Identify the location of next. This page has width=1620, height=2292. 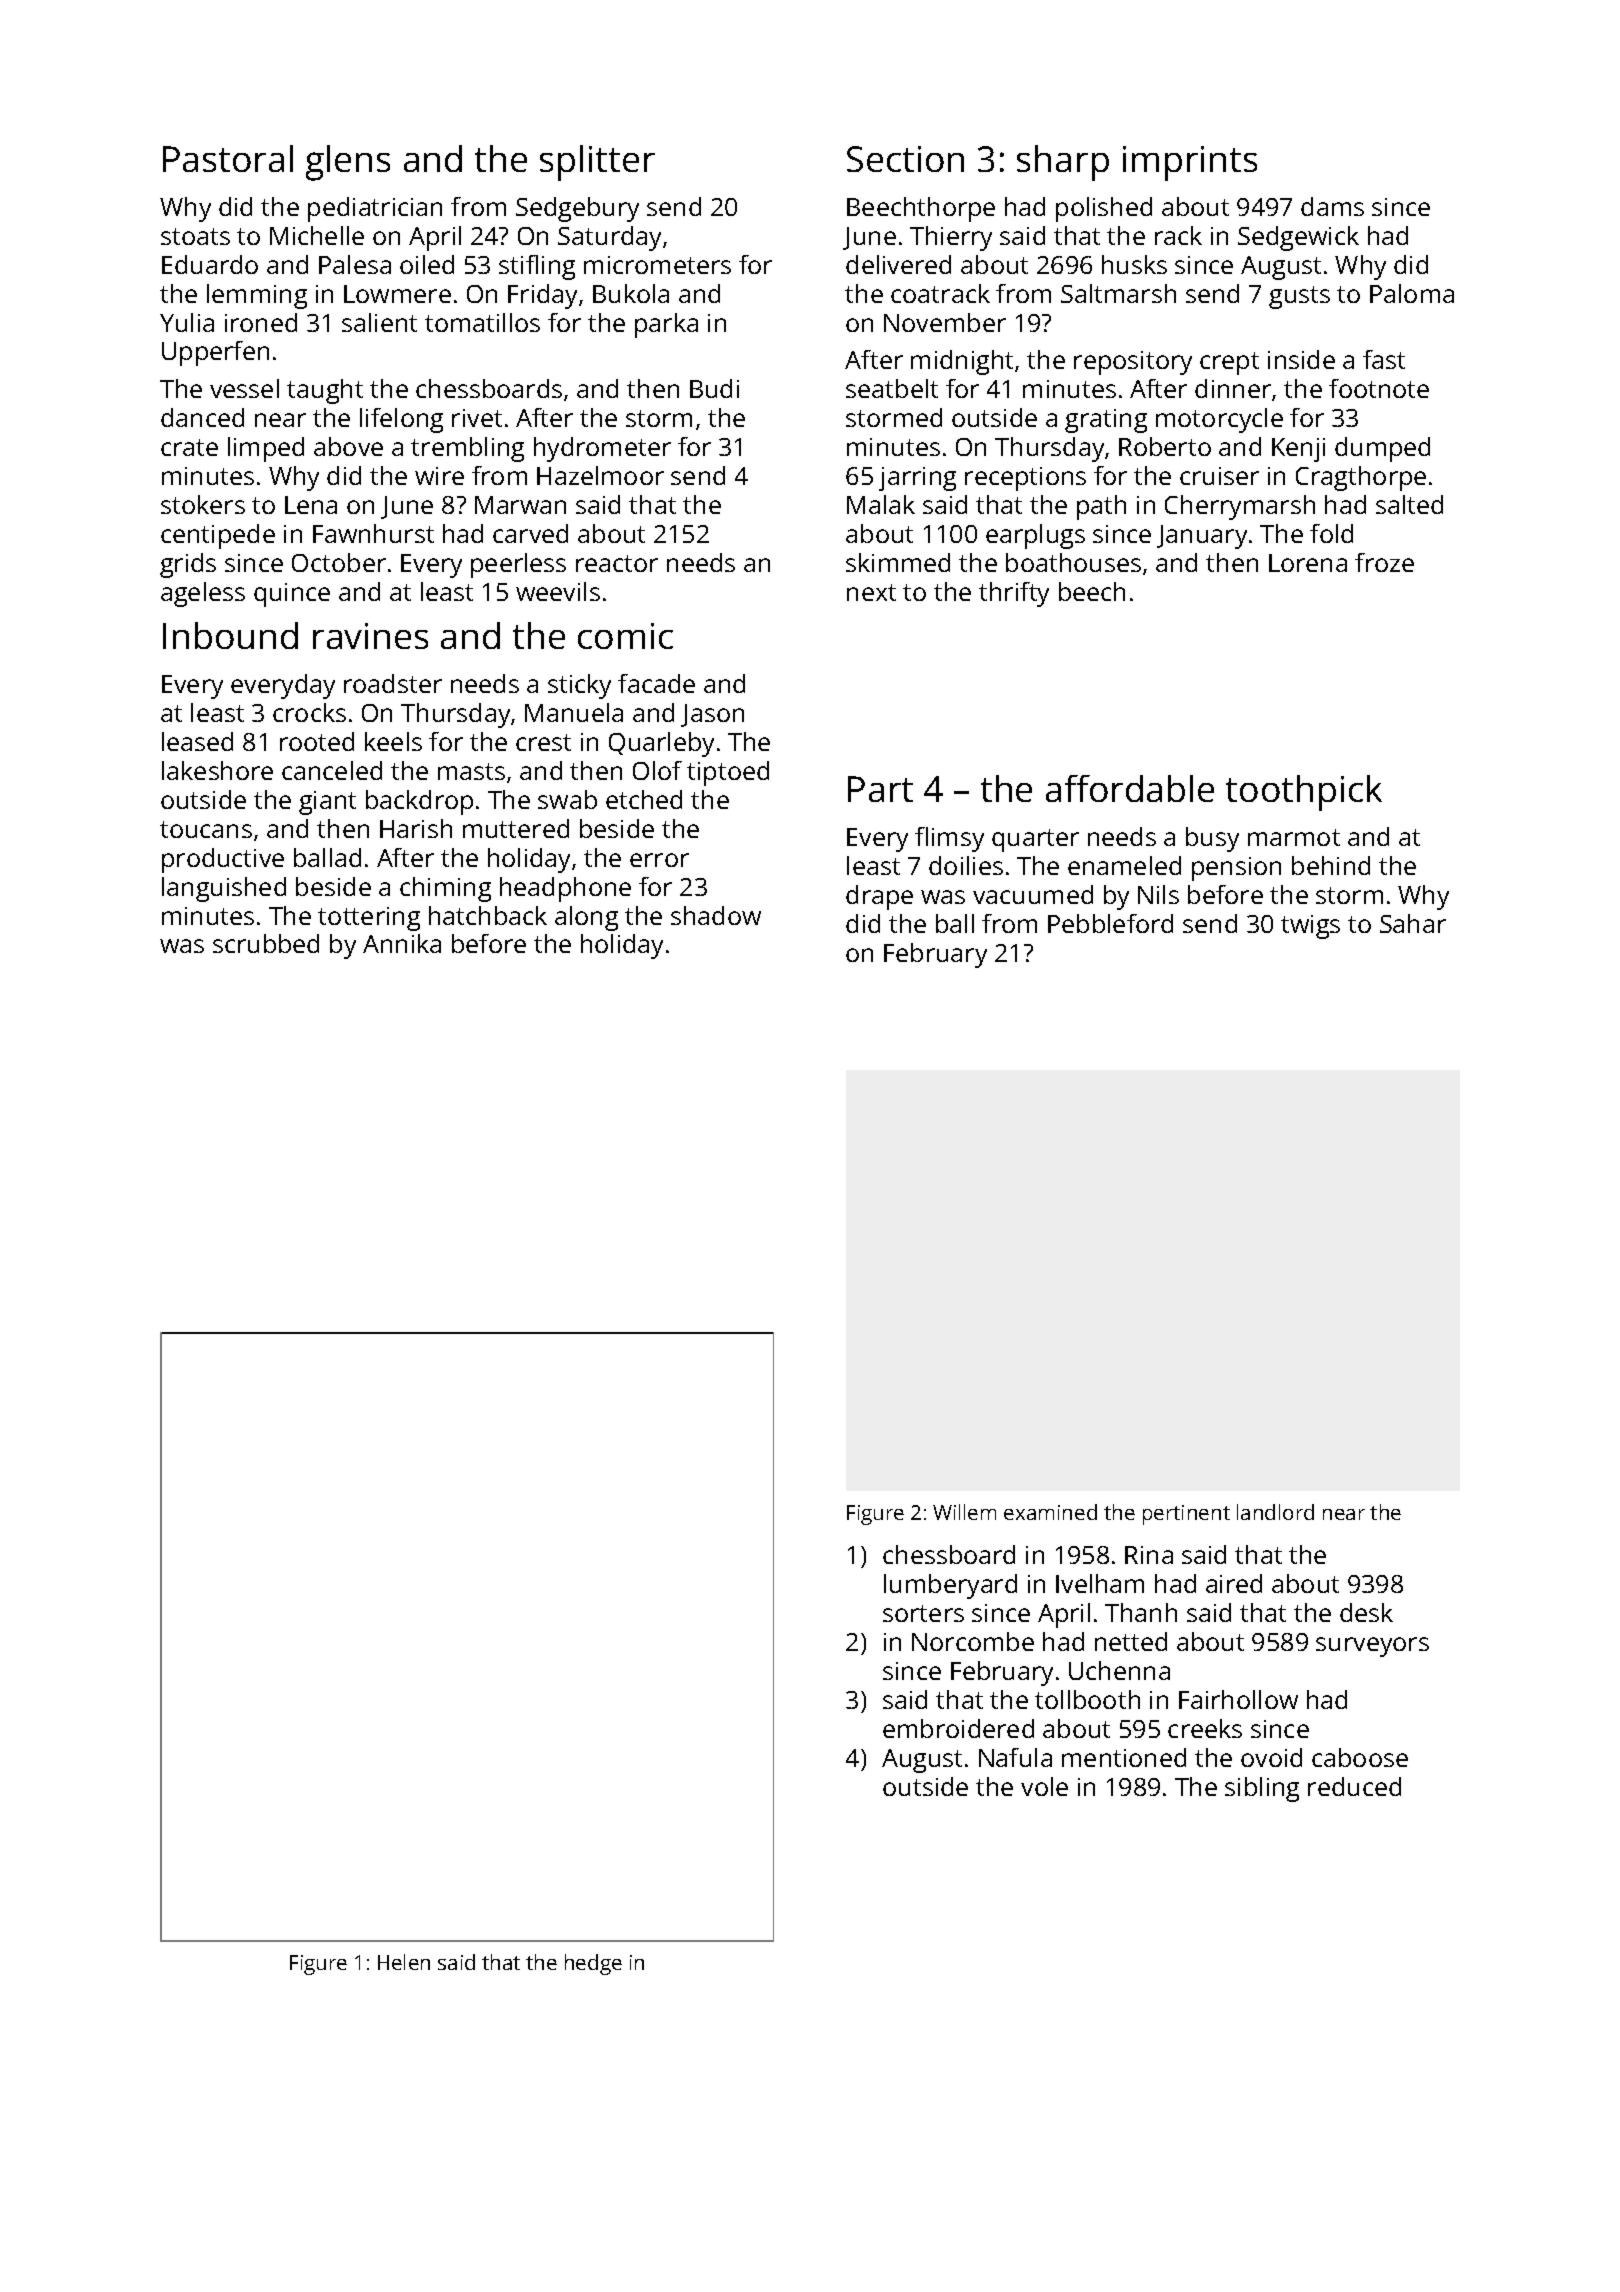
(871, 592).
